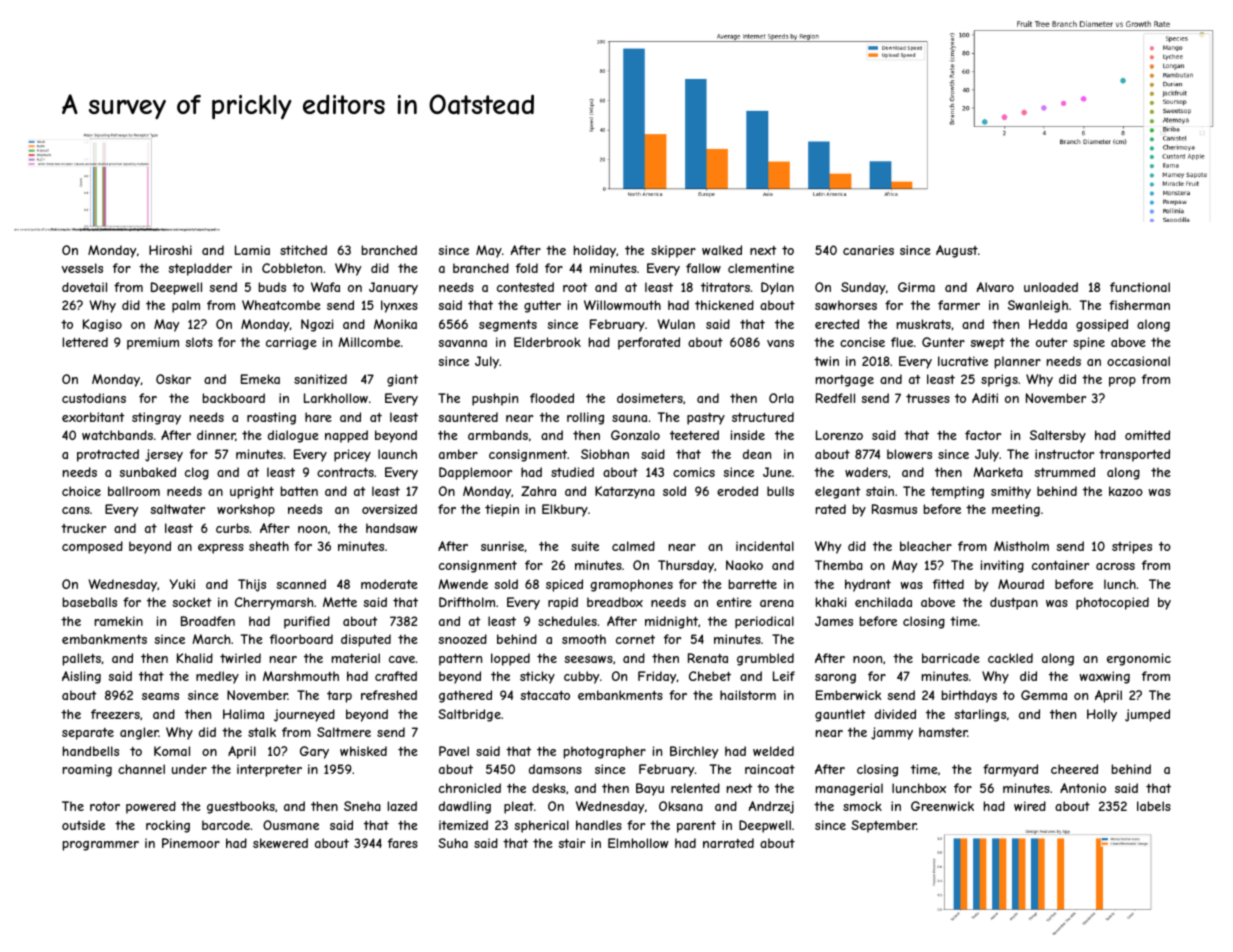  What do you see at coordinates (191, 843) in the screenshot?
I see `Pinemoor` at bounding box center [191, 843].
